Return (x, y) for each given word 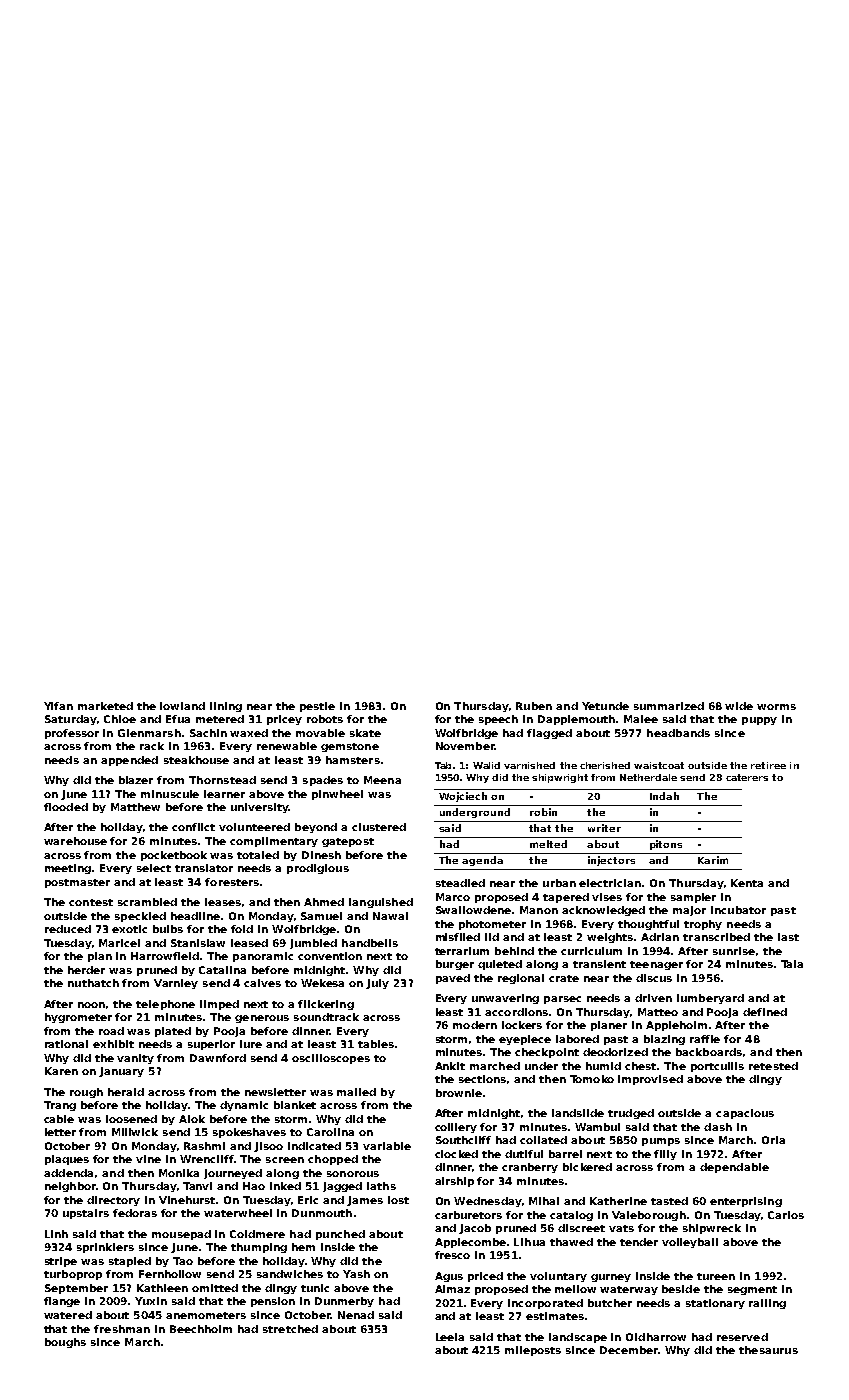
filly (665, 1155)
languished (381, 903)
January (121, 1072)
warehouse (75, 841)
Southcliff (463, 1140)
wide (739, 706)
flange (62, 1302)
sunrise (734, 951)
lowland (182, 706)
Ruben (534, 706)
